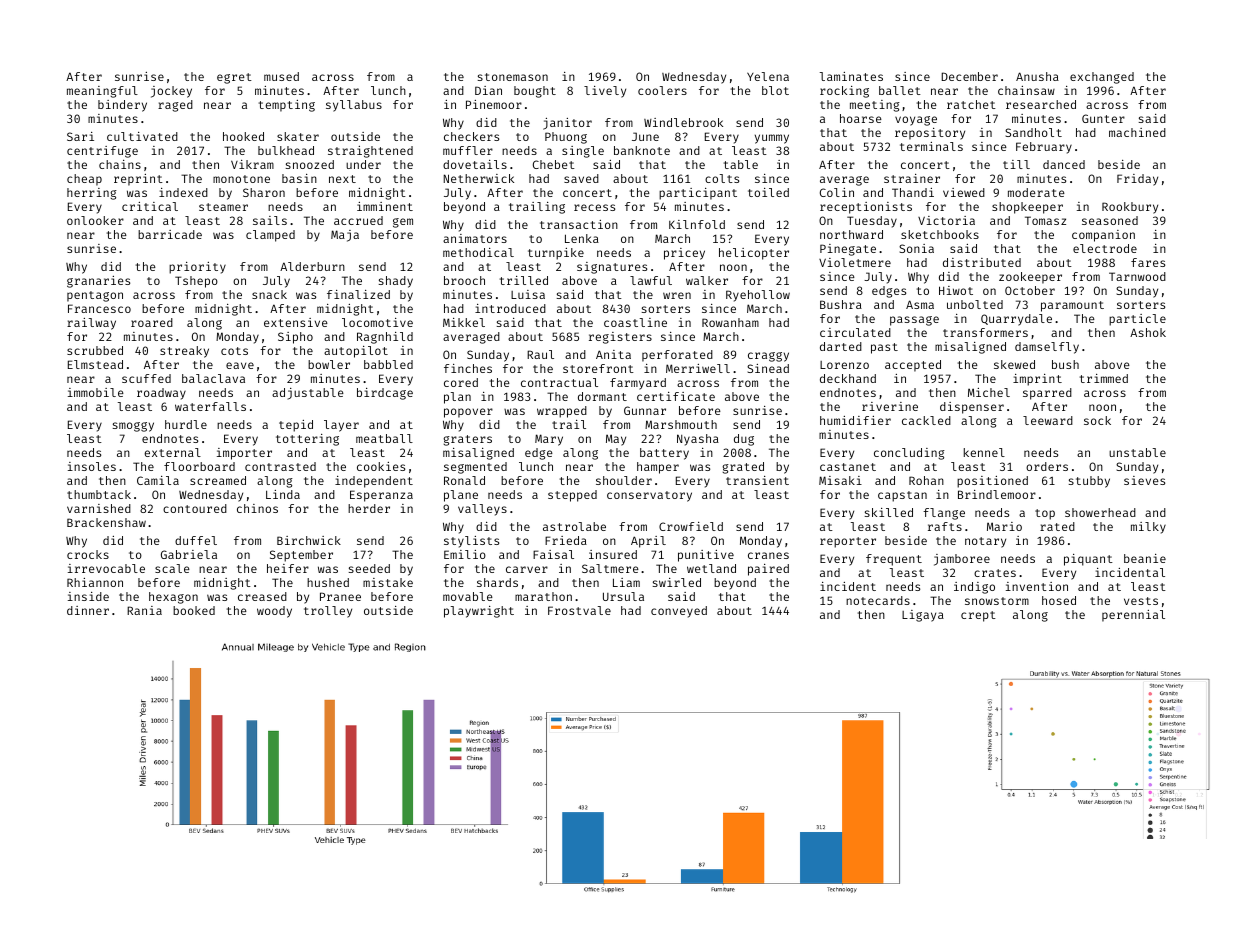  What do you see at coordinates (535, 92) in the screenshot?
I see `bought` at bounding box center [535, 92].
